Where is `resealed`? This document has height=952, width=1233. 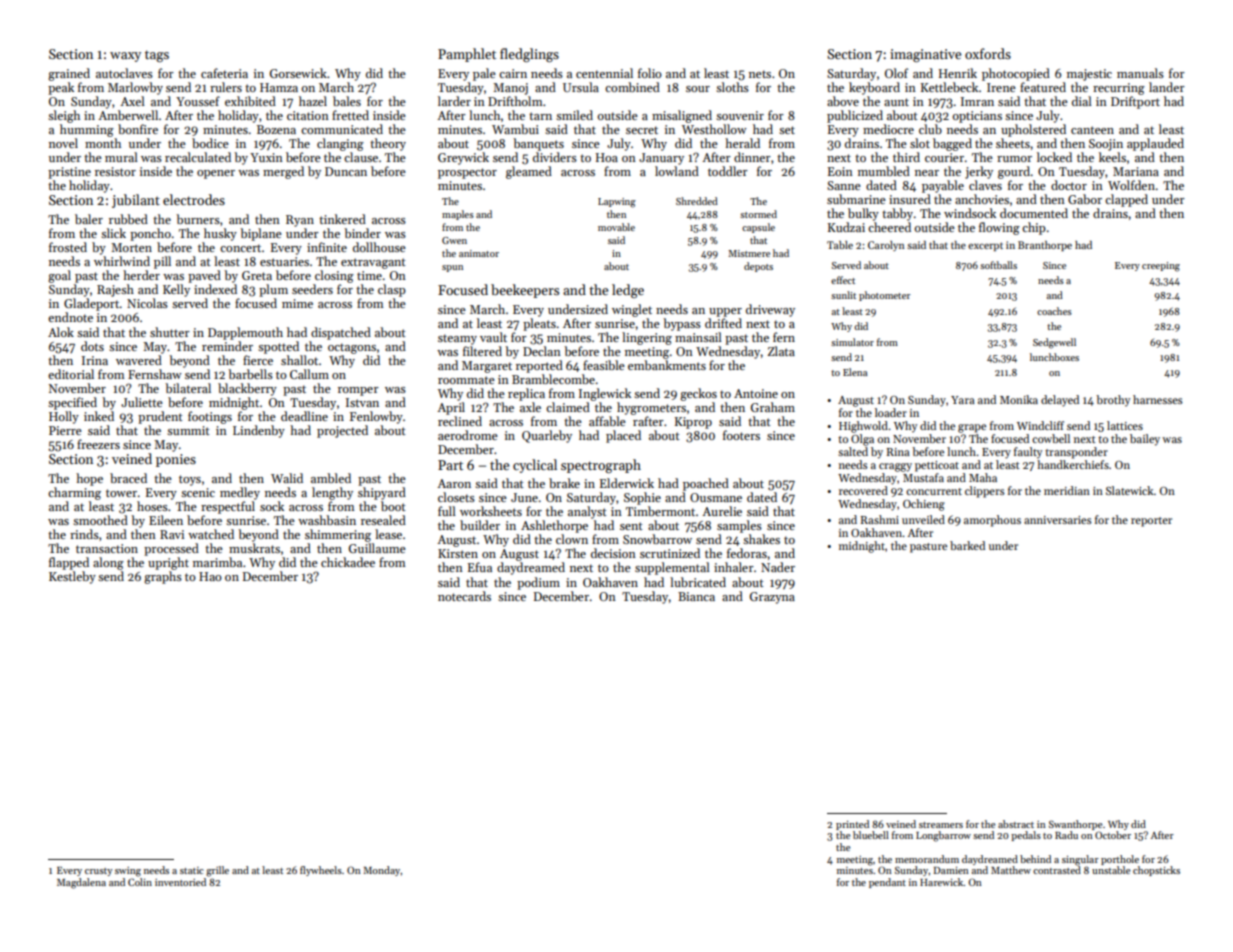
resealed is located at coordinates (383, 520).
